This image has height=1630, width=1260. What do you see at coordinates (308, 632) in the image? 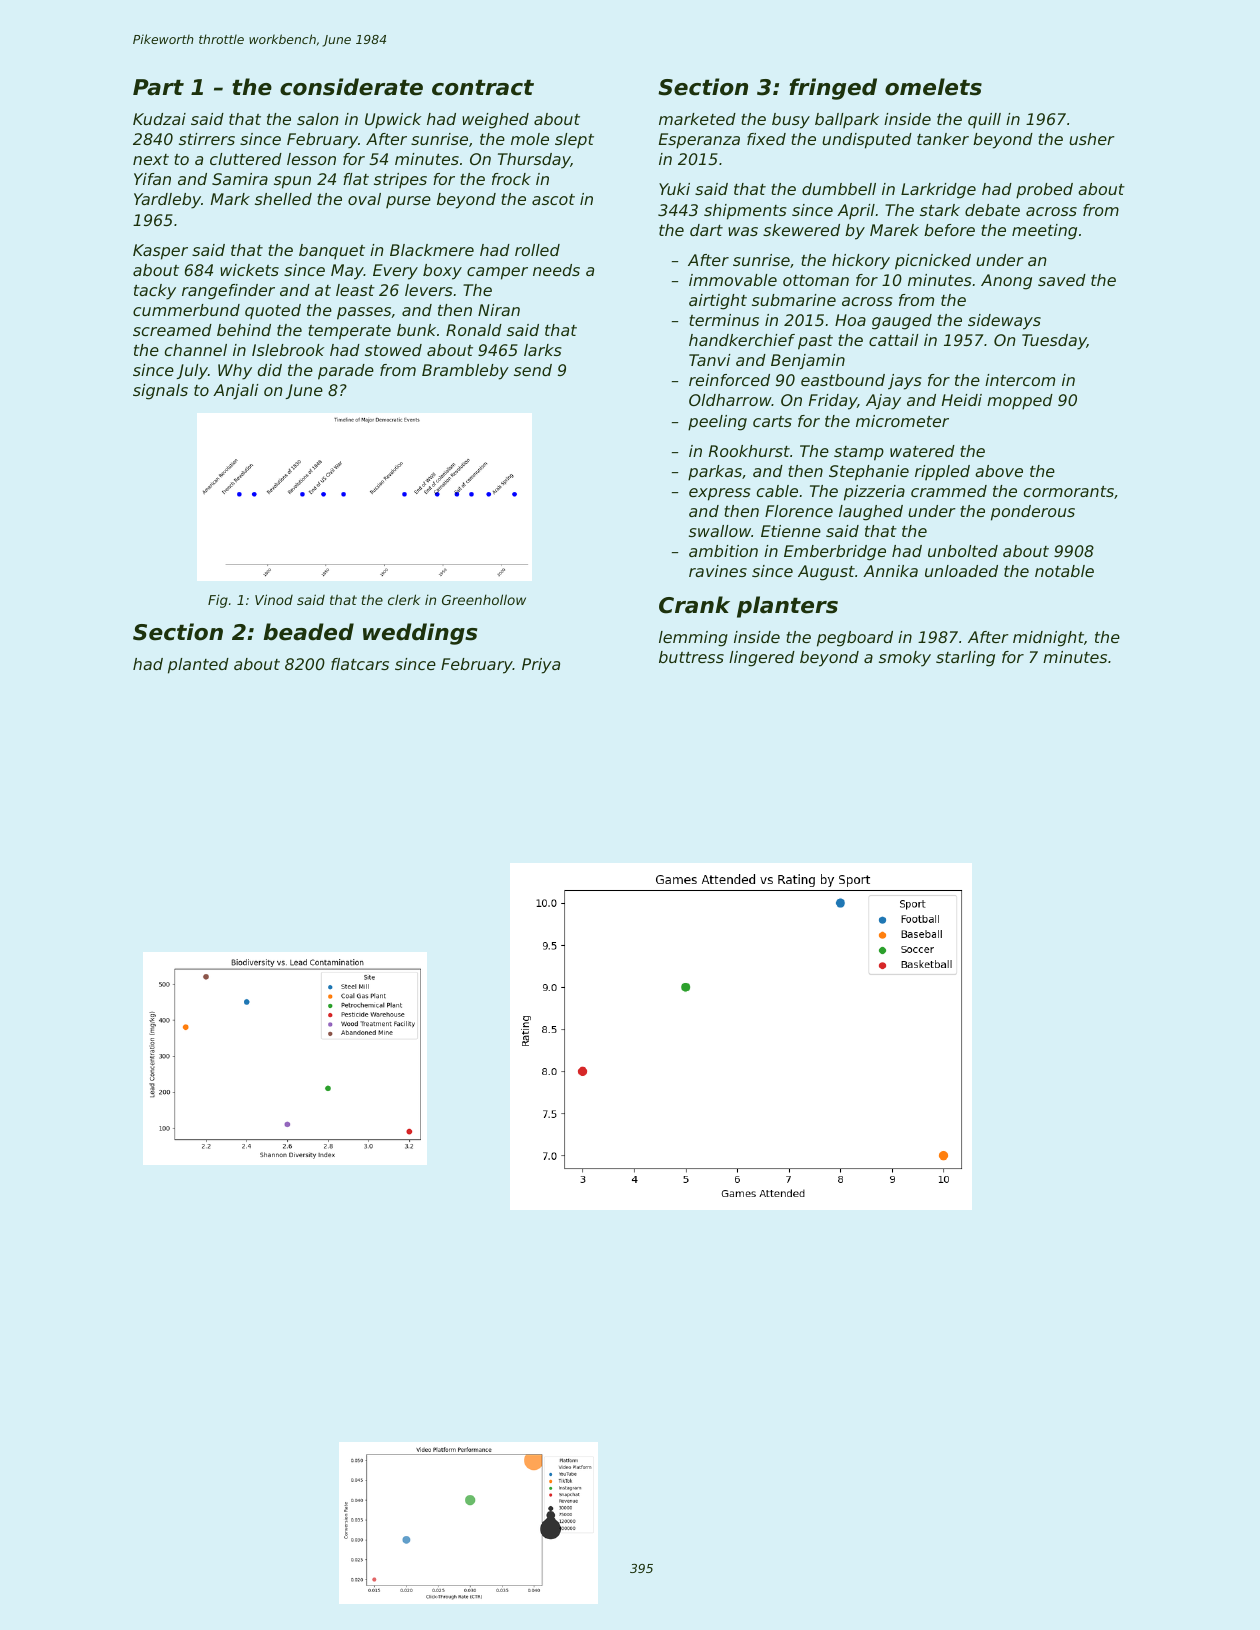
I see `beaded` at bounding box center [308, 632].
